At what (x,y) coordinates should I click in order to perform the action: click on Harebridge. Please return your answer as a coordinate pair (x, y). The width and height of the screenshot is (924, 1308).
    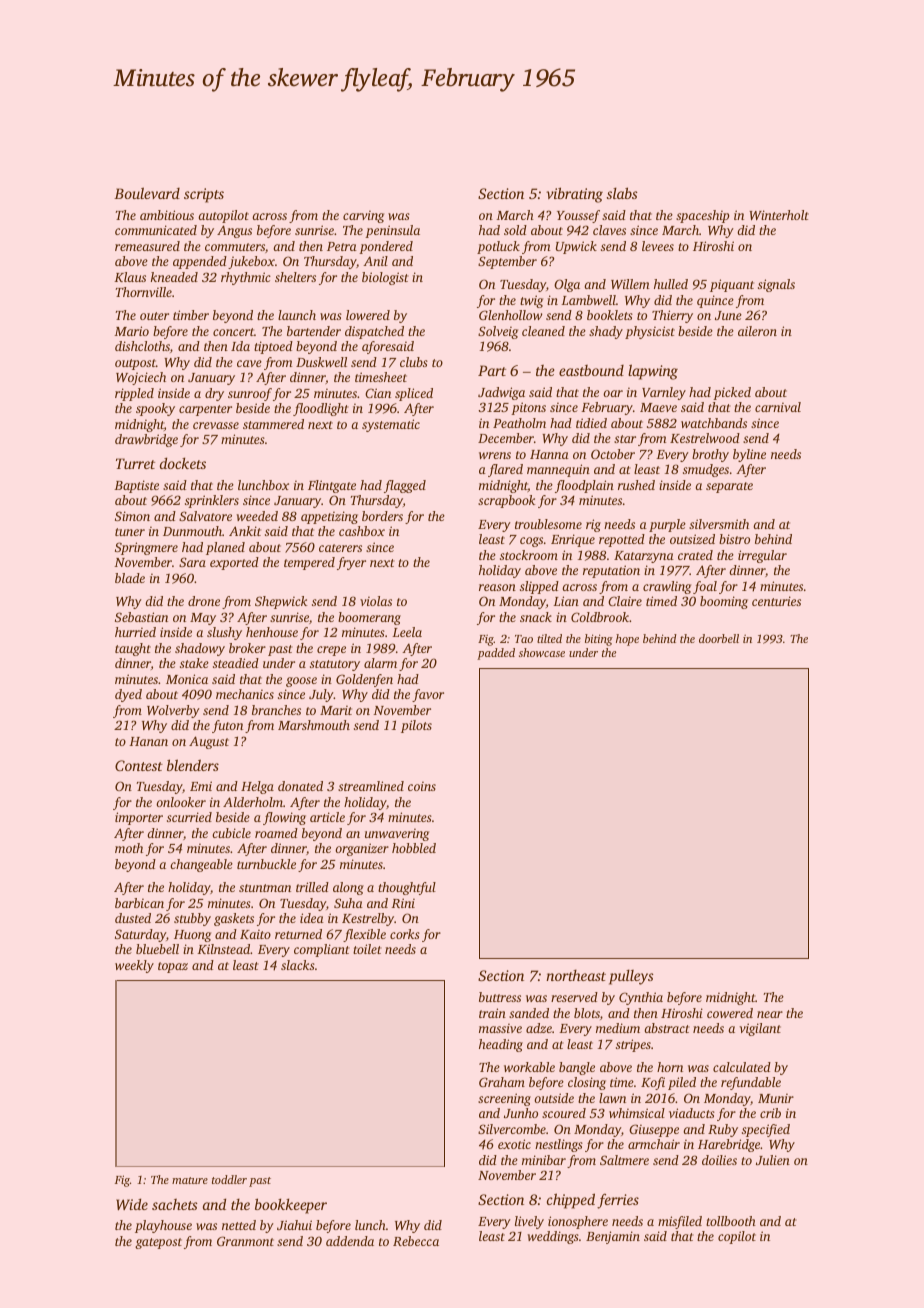
    Looking at the image, I should click on (729, 1145).
